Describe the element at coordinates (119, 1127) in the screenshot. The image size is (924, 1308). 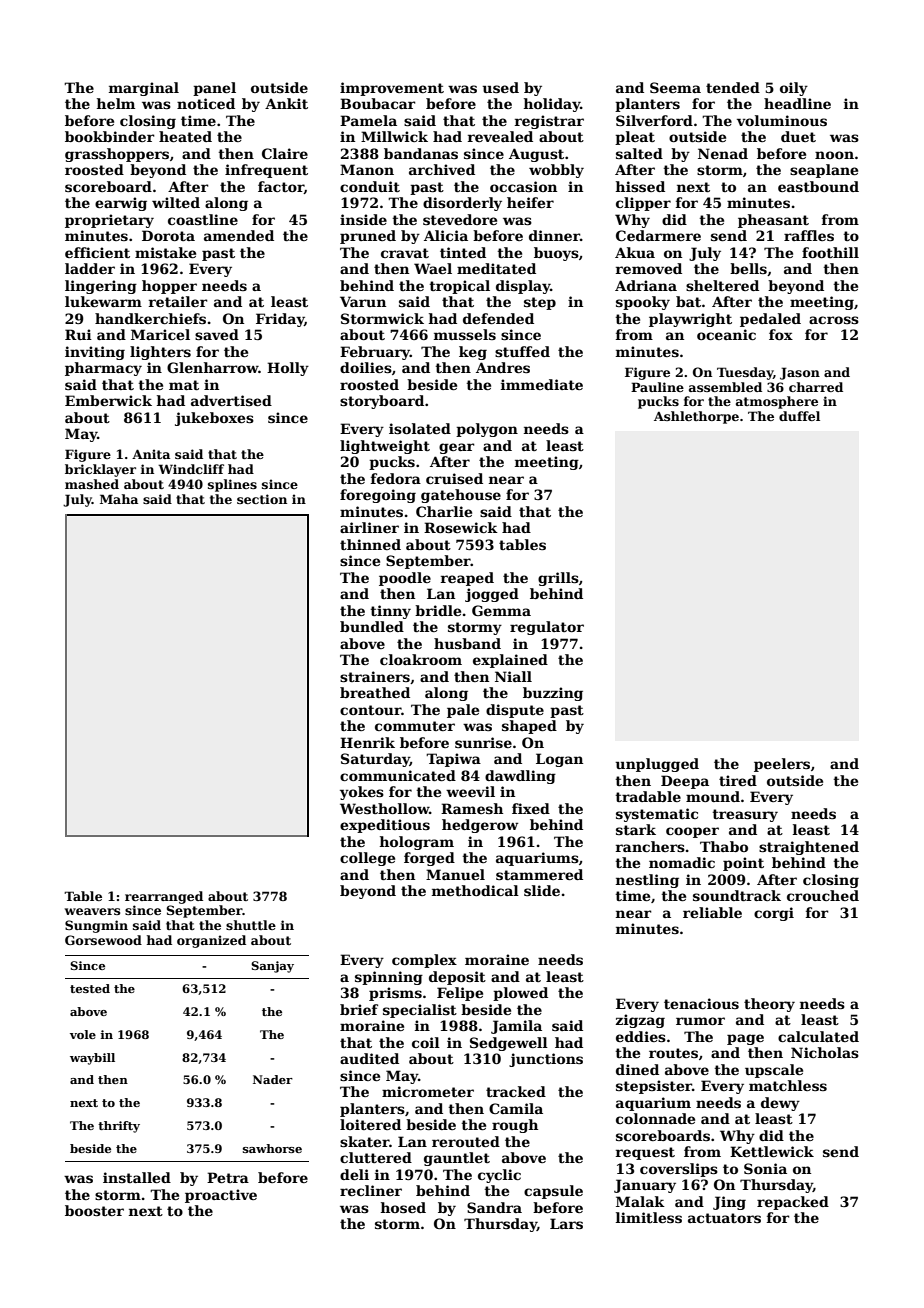
I see `thrifty` at that location.
